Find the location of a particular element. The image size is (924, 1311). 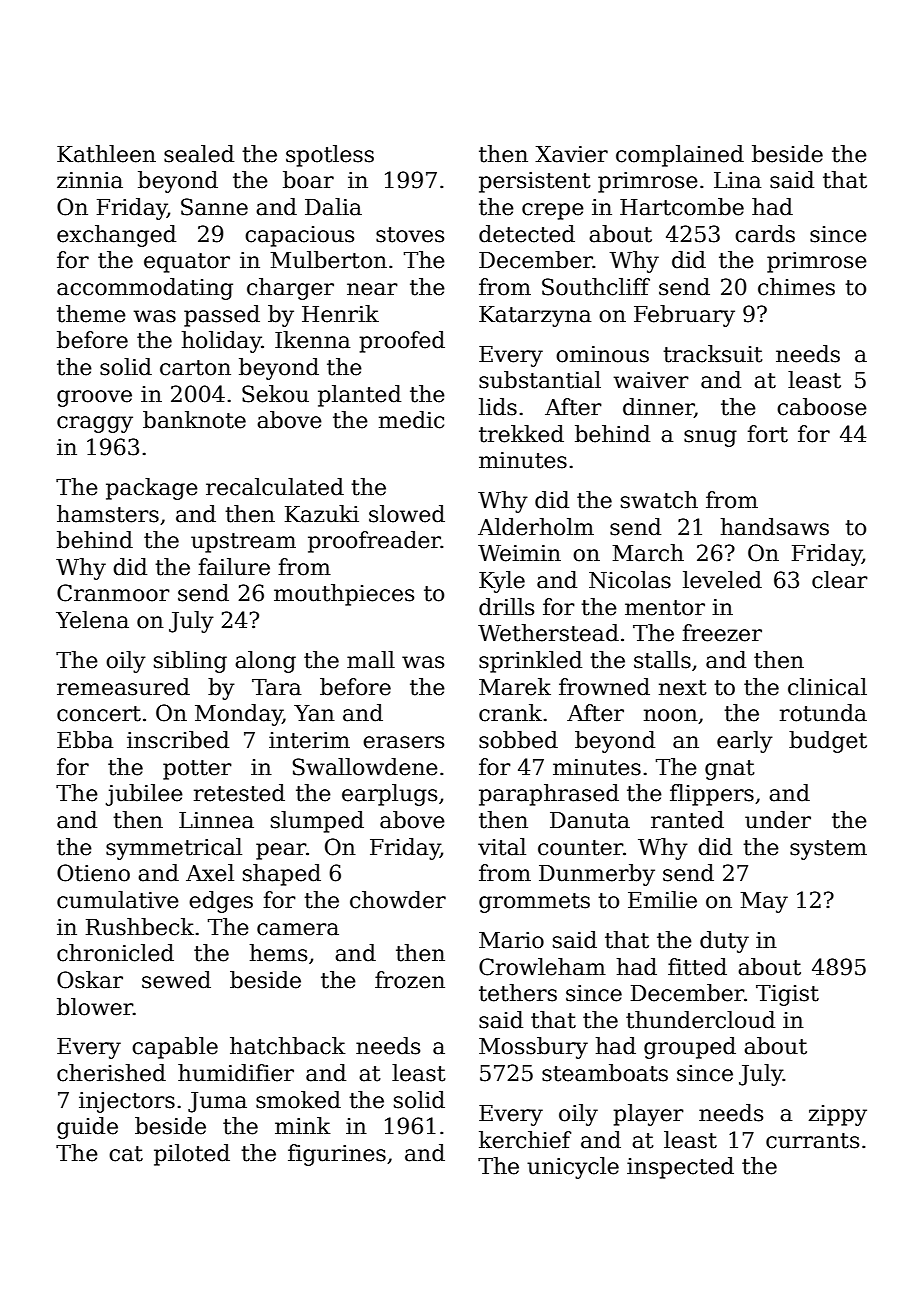

capacious is located at coordinates (299, 236).
